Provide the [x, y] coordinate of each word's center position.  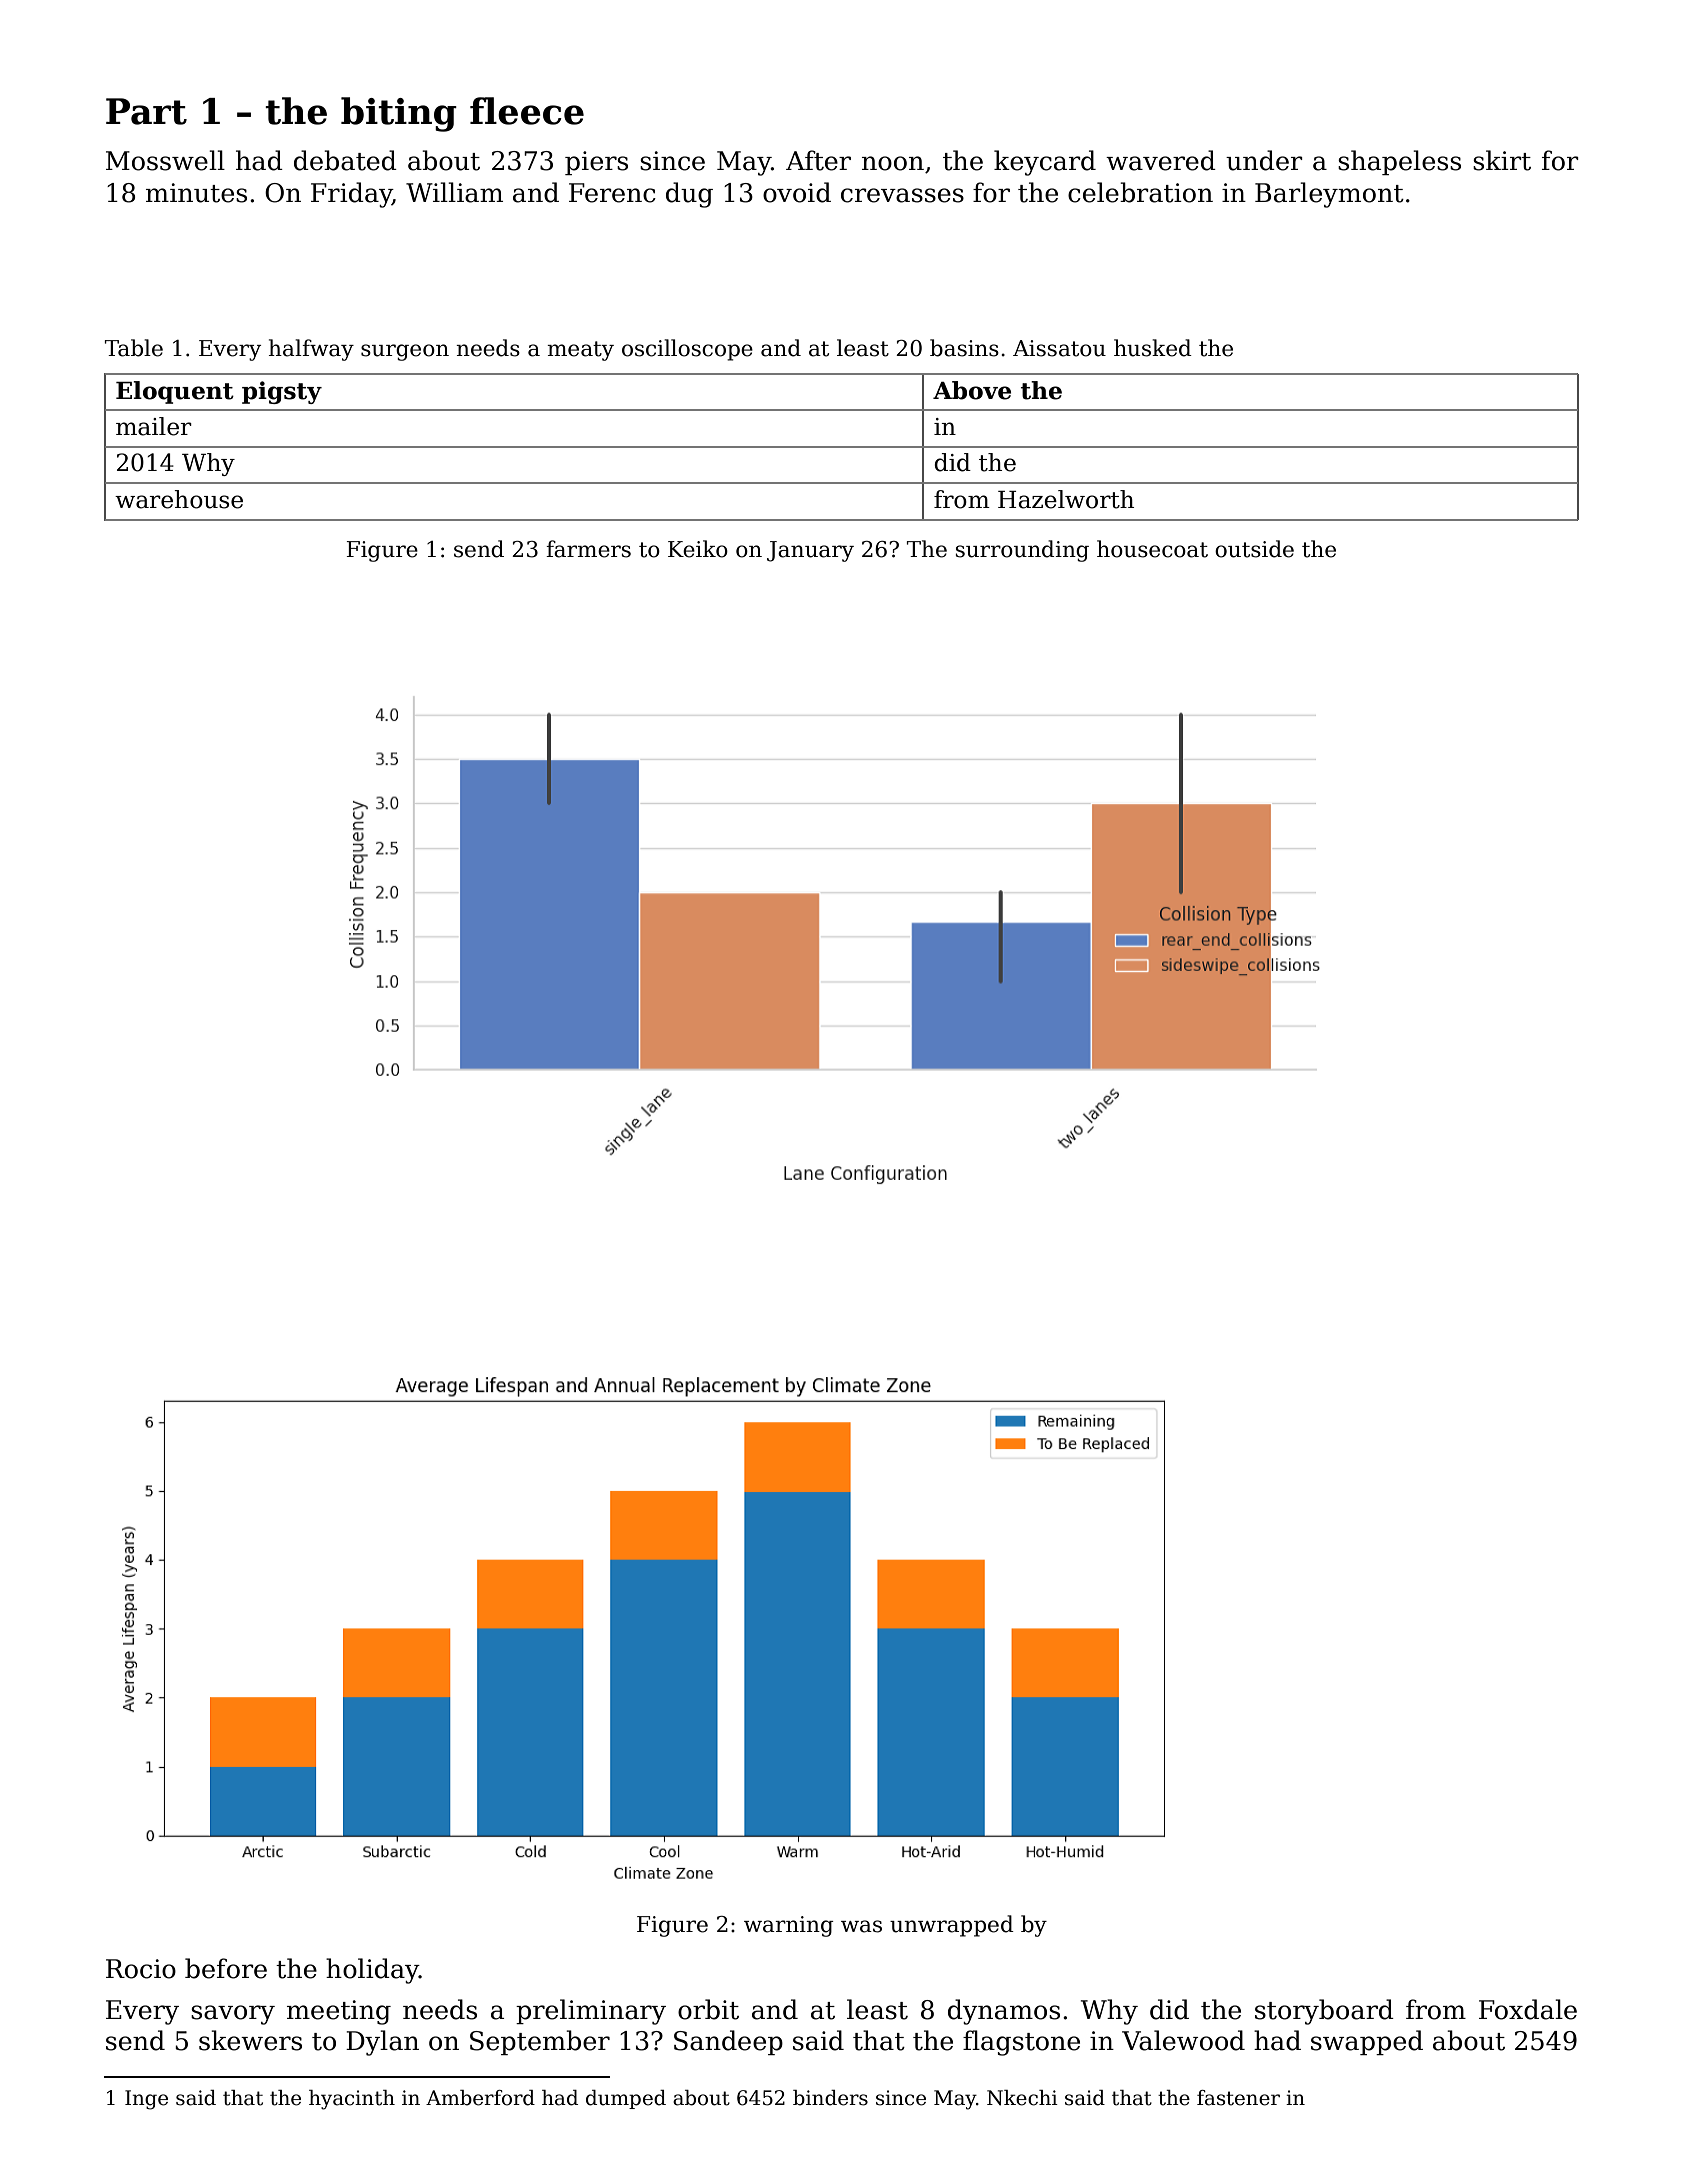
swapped [1367, 2042]
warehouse [179, 499]
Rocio [141, 1969]
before [226, 1968]
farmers [588, 549]
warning [789, 1926]
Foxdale [1528, 2009]
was [861, 1926]
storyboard [1324, 2012]
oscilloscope [687, 350]
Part [146, 111]
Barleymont [1329, 195]
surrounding [1022, 551]
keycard [1045, 163]
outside [1254, 549]
